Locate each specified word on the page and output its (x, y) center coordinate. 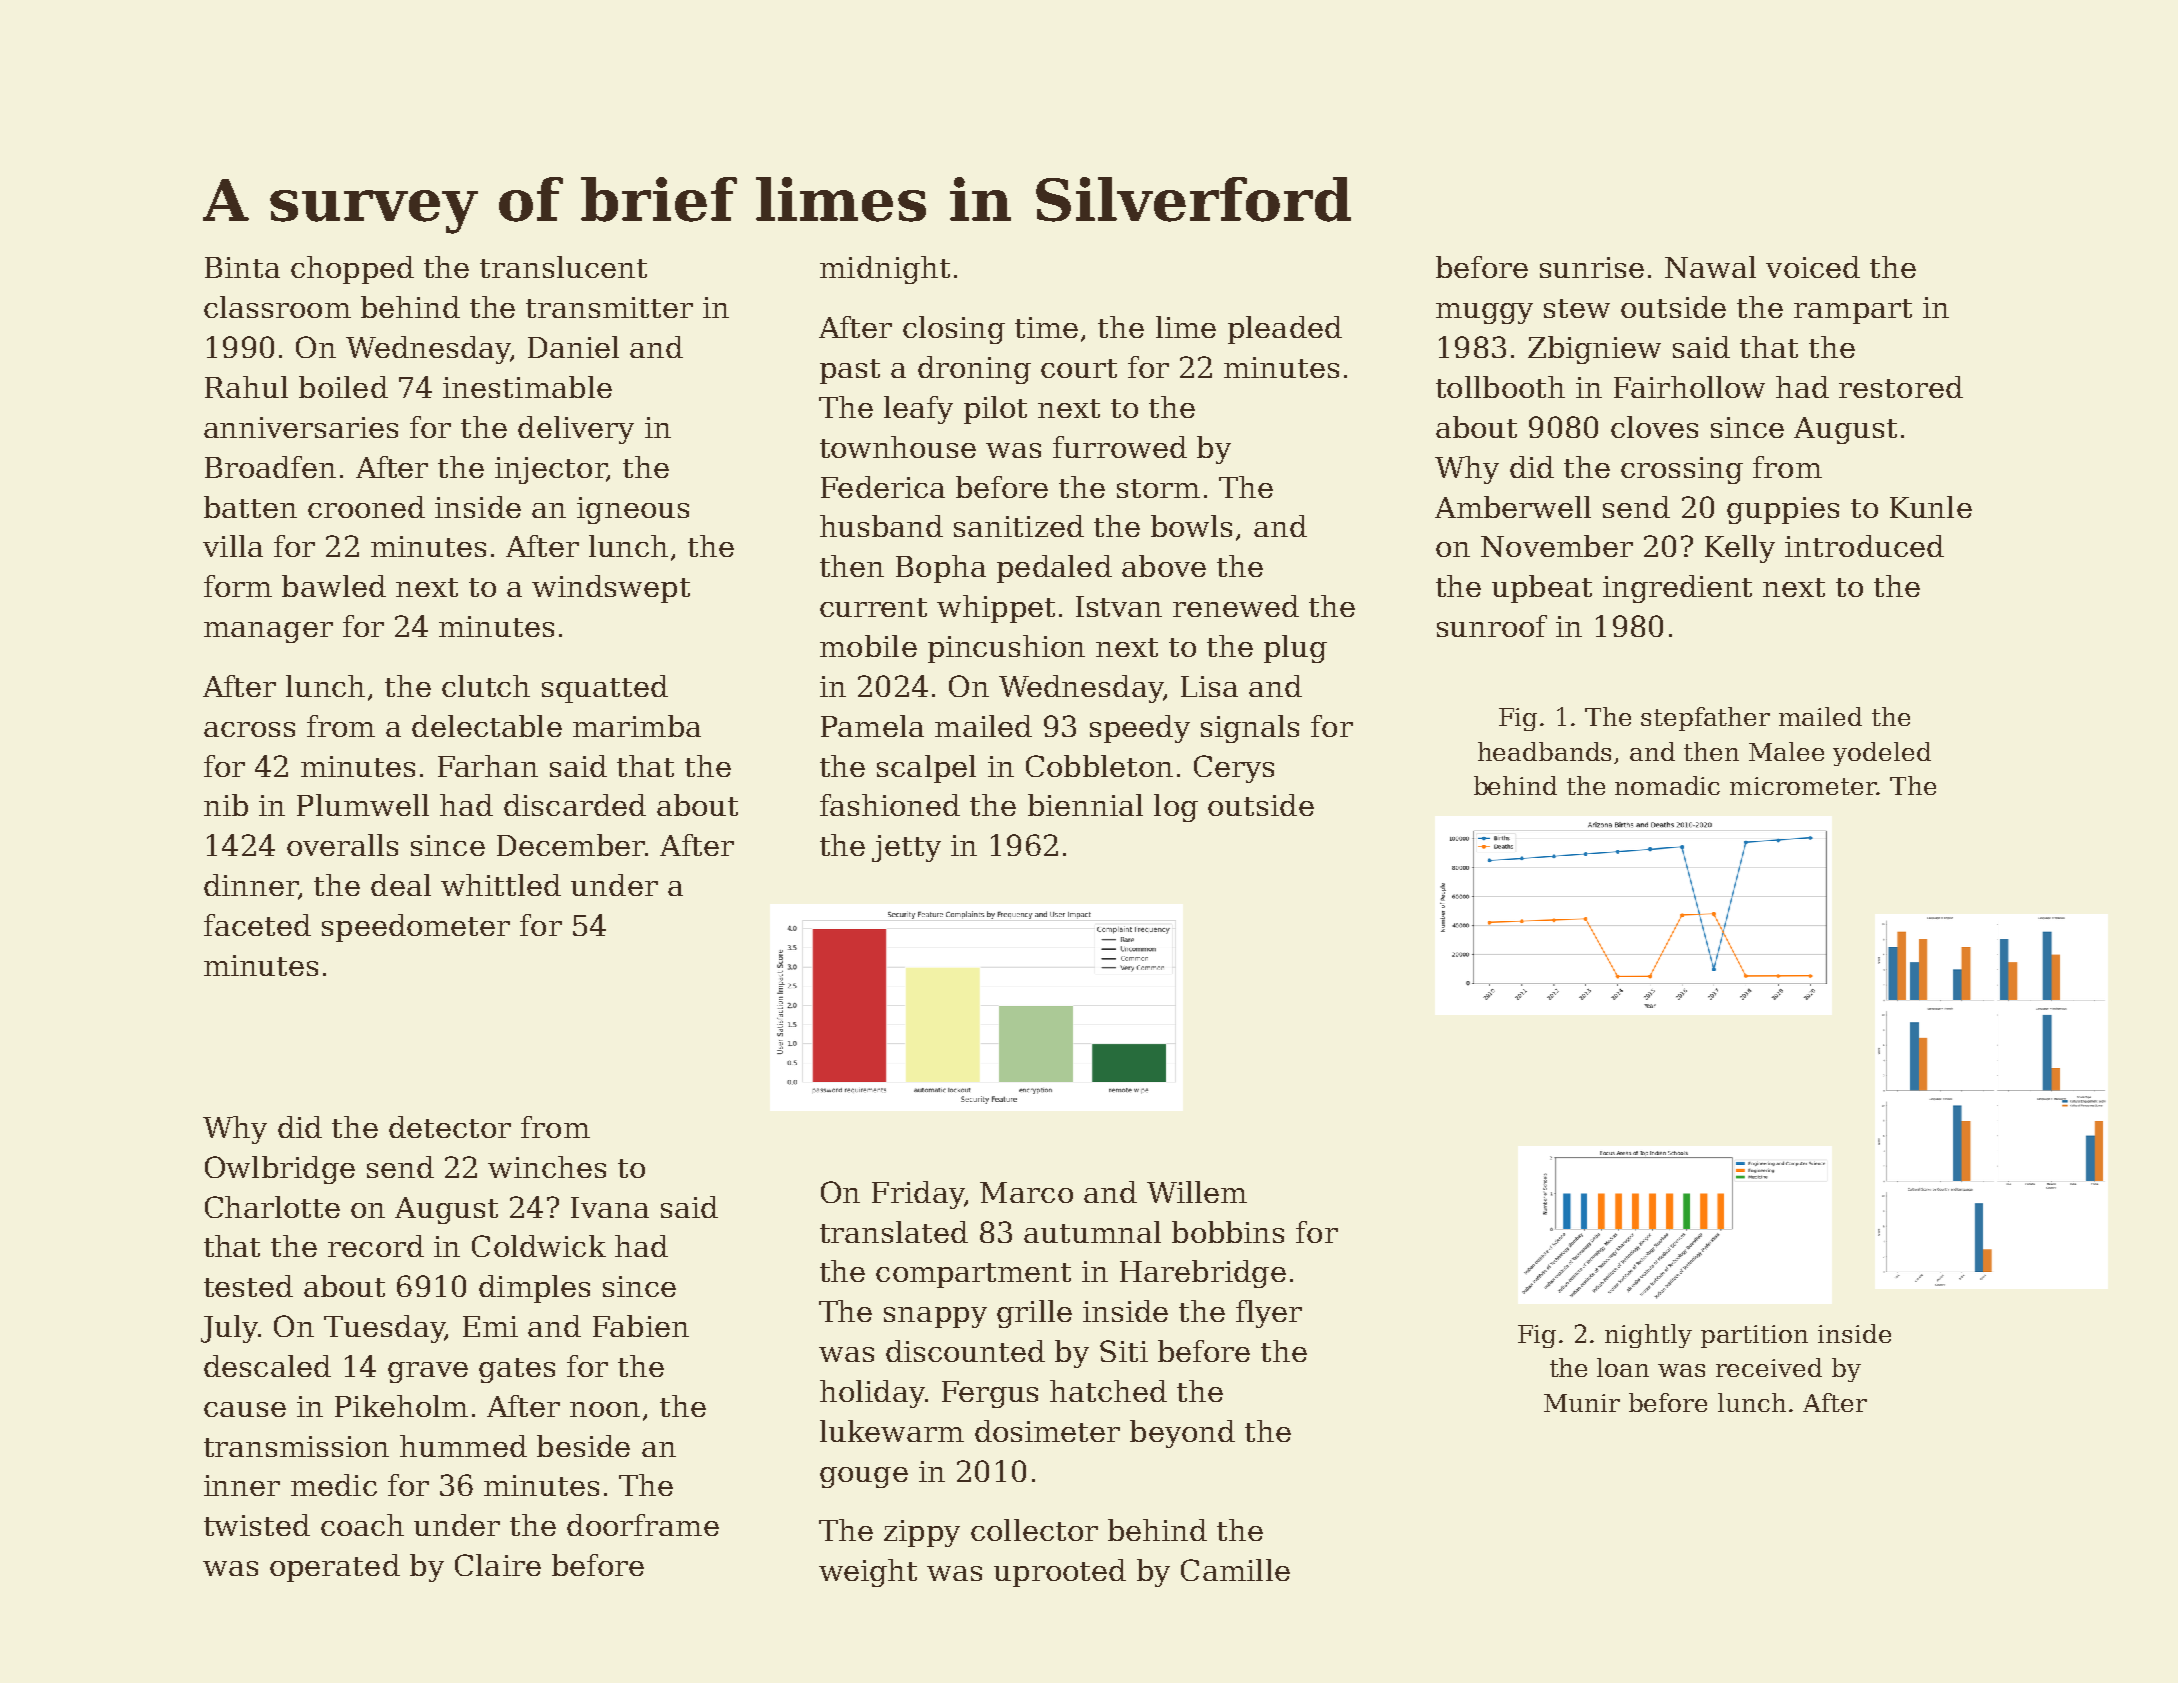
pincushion (1006, 649)
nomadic (1667, 785)
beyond (1182, 1434)
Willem (1197, 1192)
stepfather (1705, 719)
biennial (1085, 805)
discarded (575, 805)
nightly (1648, 1336)
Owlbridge (280, 1170)
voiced (1813, 267)
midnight (885, 270)
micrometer (1803, 786)
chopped (352, 270)
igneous (633, 510)
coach (362, 1525)
